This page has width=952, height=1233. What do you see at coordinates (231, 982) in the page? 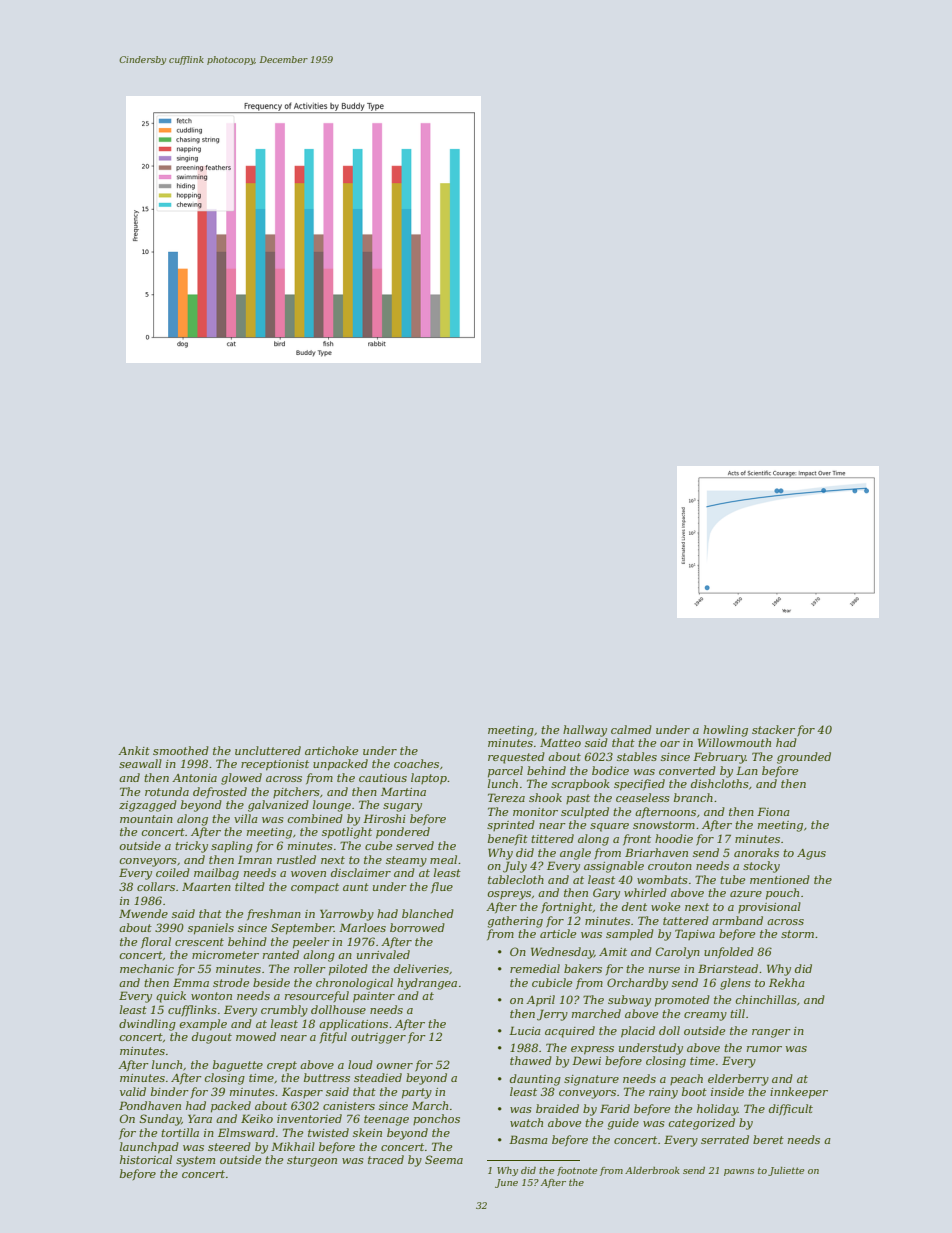
I see `strode` at bounding box center [231, 982].
